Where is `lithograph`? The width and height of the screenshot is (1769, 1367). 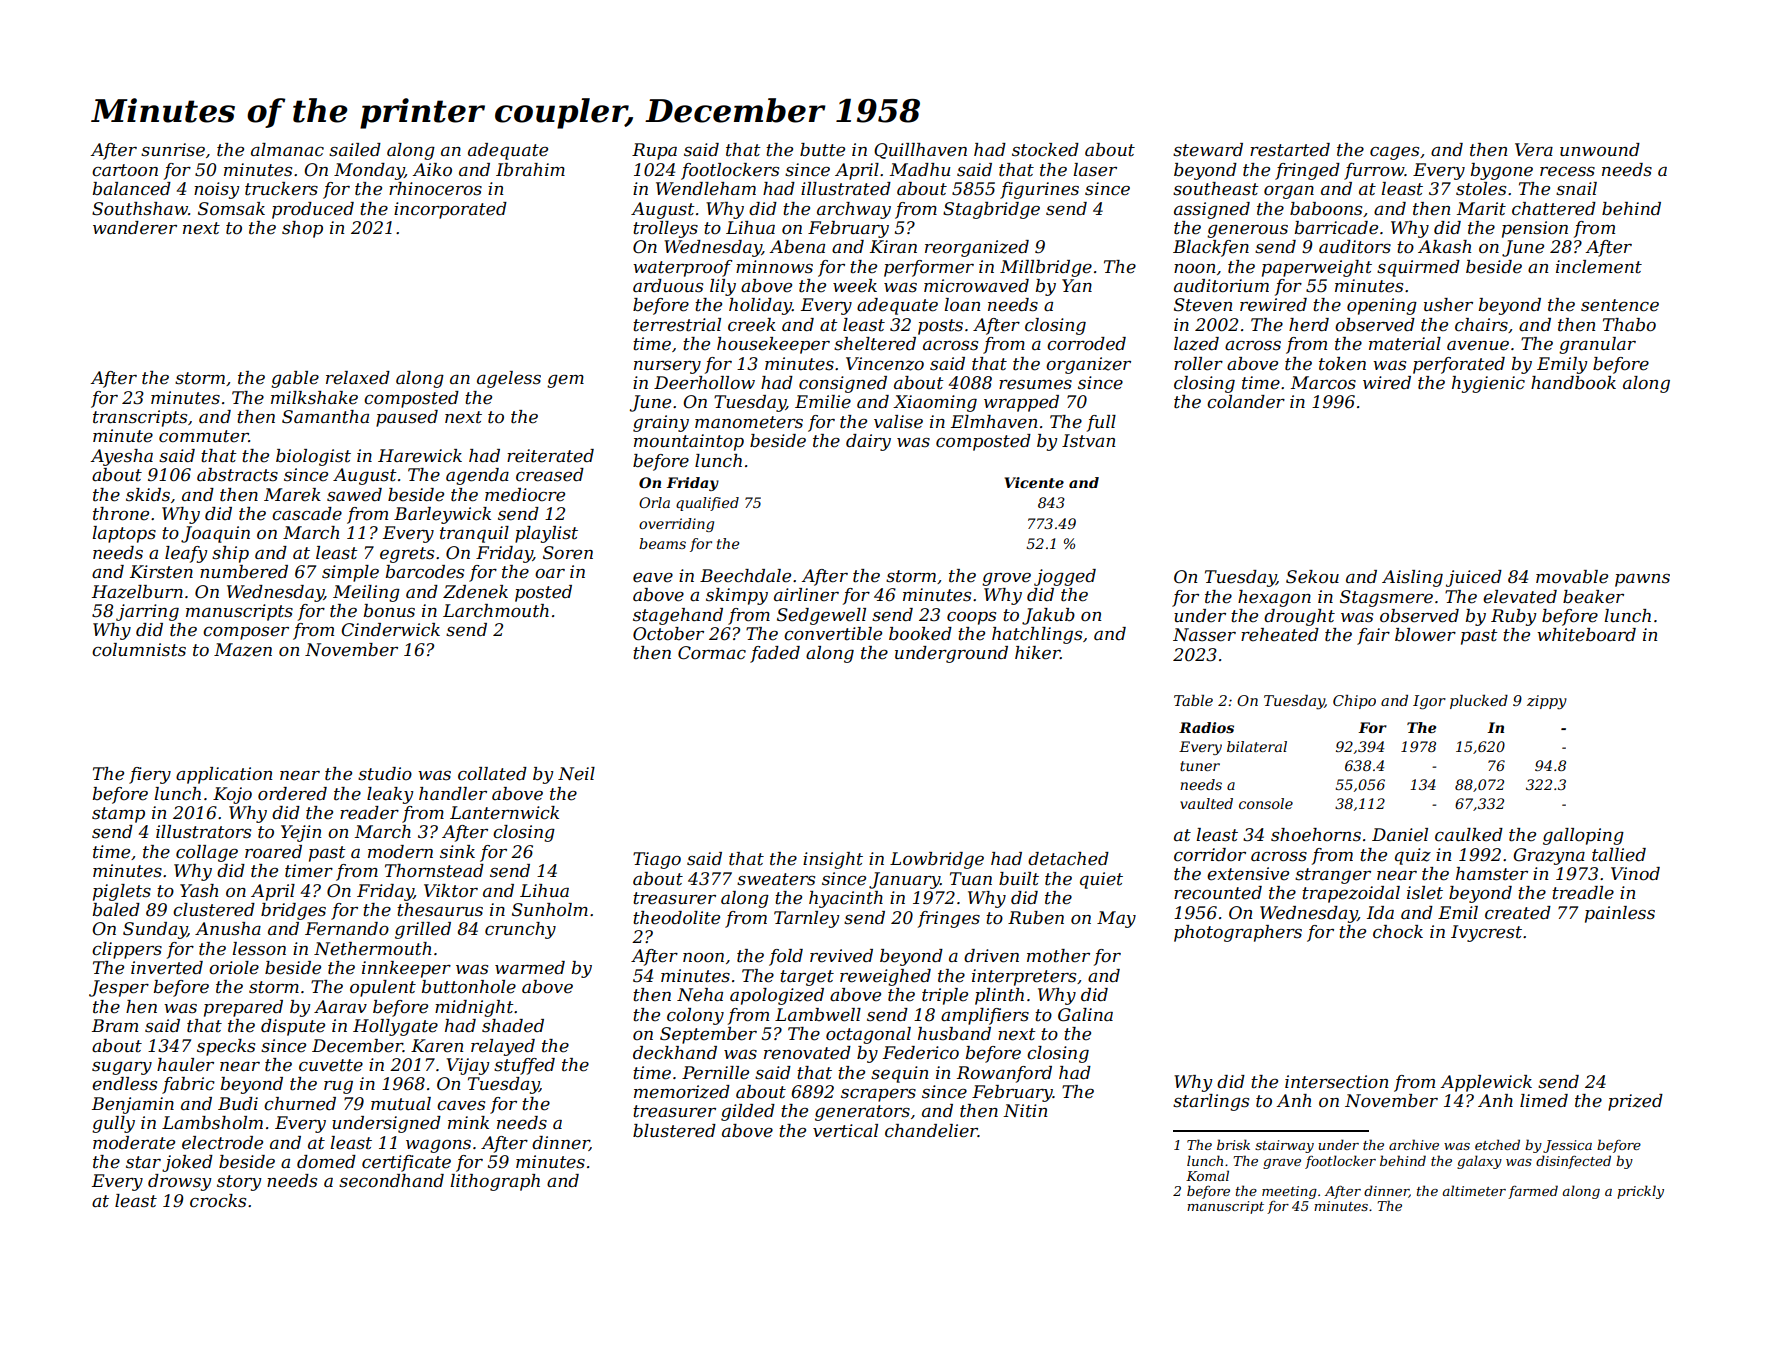
lithograph is located at coordinates (495, 1182).
